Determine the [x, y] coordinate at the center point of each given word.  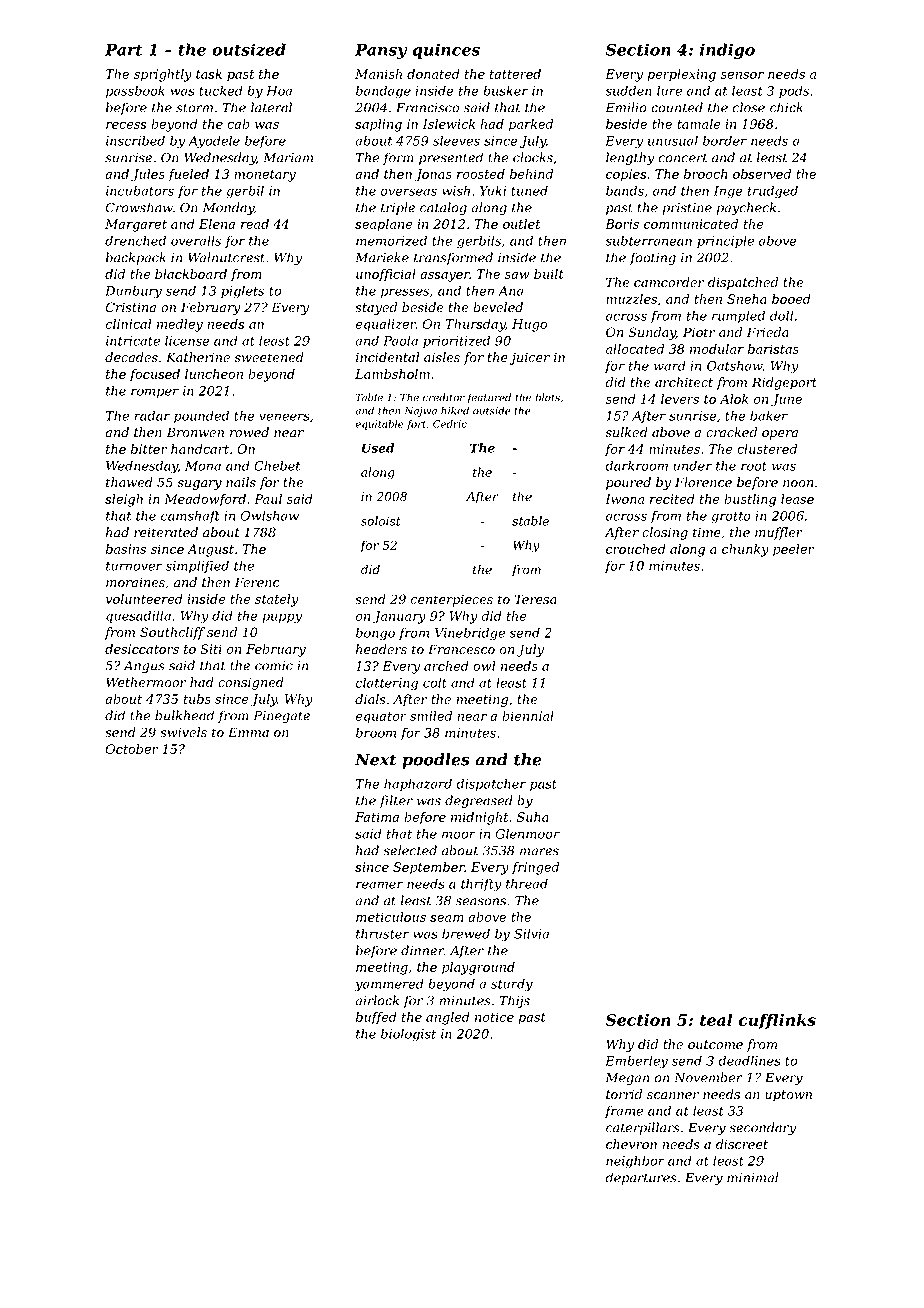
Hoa [279, 91]
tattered [515, 74]
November [708, 1077]
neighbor [635, 1162]
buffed [376, 1018]
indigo [727, 51]
